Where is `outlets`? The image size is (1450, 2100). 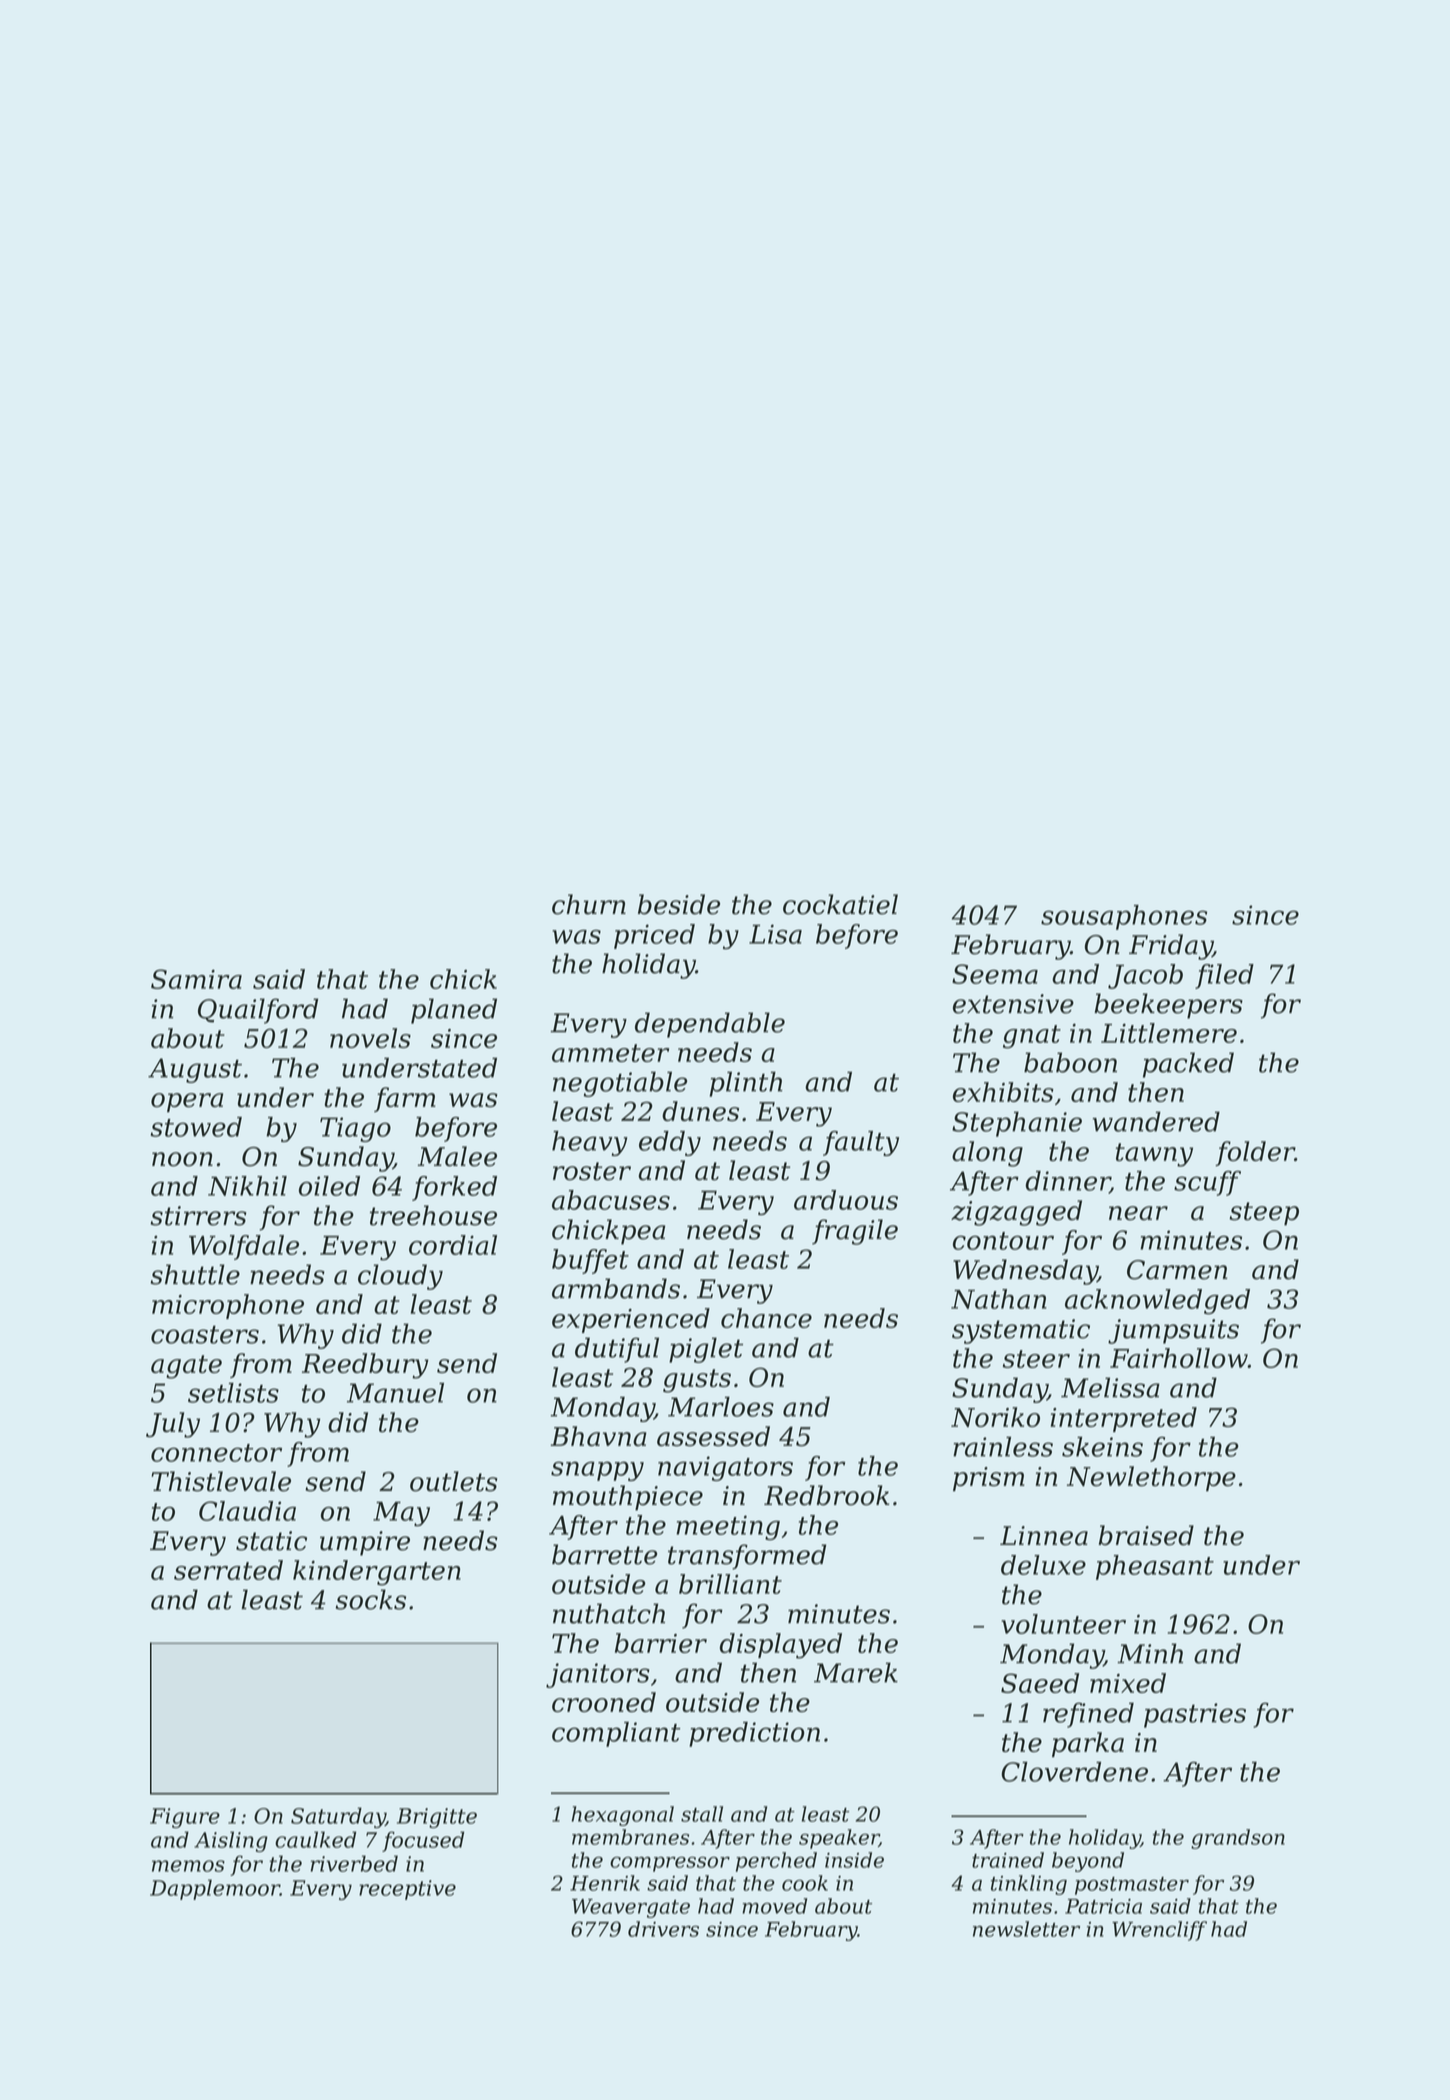
outlets is located at coordinates (453, 1481).
